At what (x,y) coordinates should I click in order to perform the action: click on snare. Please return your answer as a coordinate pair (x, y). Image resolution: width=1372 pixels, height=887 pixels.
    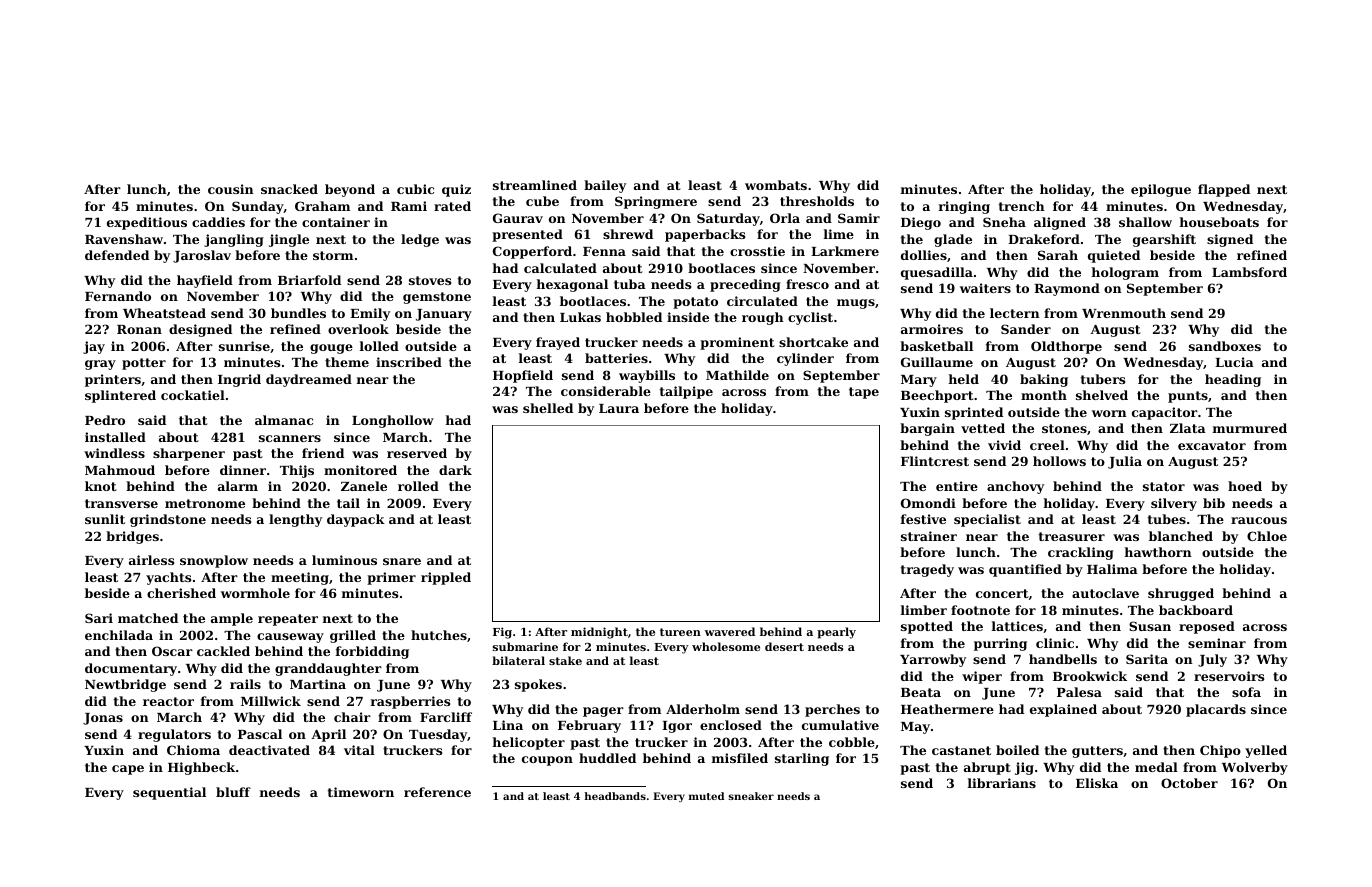
    Looking at the image, I should click on (402, 561).
